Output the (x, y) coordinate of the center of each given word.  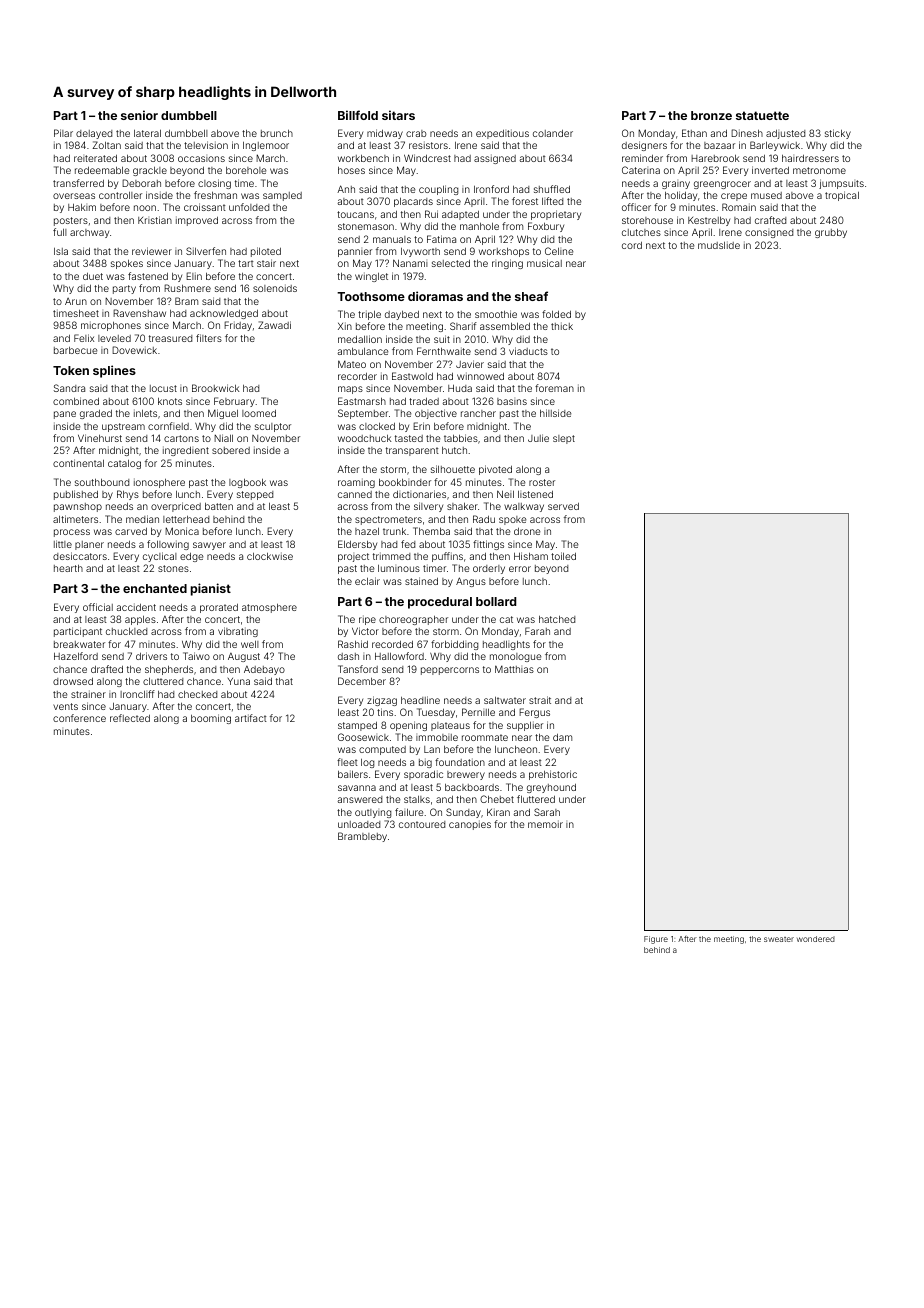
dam (562, 737)
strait (540, 700)
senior (139, 115)
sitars (398, 115)
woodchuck (364, 438)
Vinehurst (100, 438)
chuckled (126, 631)
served (563, 506)
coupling (438, 190)
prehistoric (553, 775)
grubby (831, 233)
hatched (557, 619)
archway (89, 233)
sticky (838, 134)
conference (79, 718)
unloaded (359, 824)
